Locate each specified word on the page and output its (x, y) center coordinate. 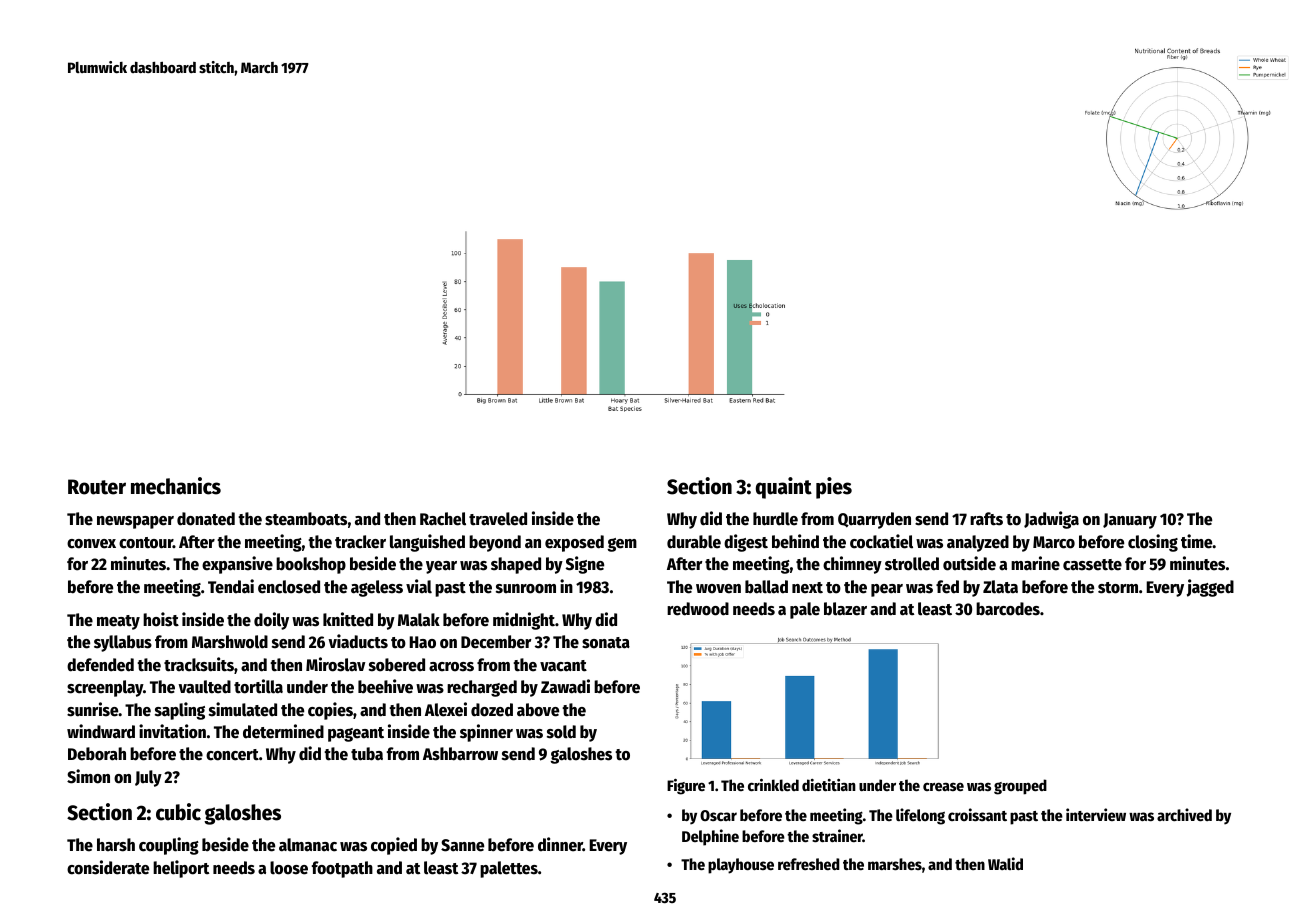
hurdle (775, 519)
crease (943, 787)
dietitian (829, 785)
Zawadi (565, 686)
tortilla (258, 686)
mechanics (176, 486)
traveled (498, 519)
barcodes (1008, 609)
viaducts (358, 641)
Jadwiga (1051, 520)
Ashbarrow (460, 754)
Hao (422, 642)
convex (91, 544)
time (1197, 541)
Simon (88, 776)
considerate (108, 867)
